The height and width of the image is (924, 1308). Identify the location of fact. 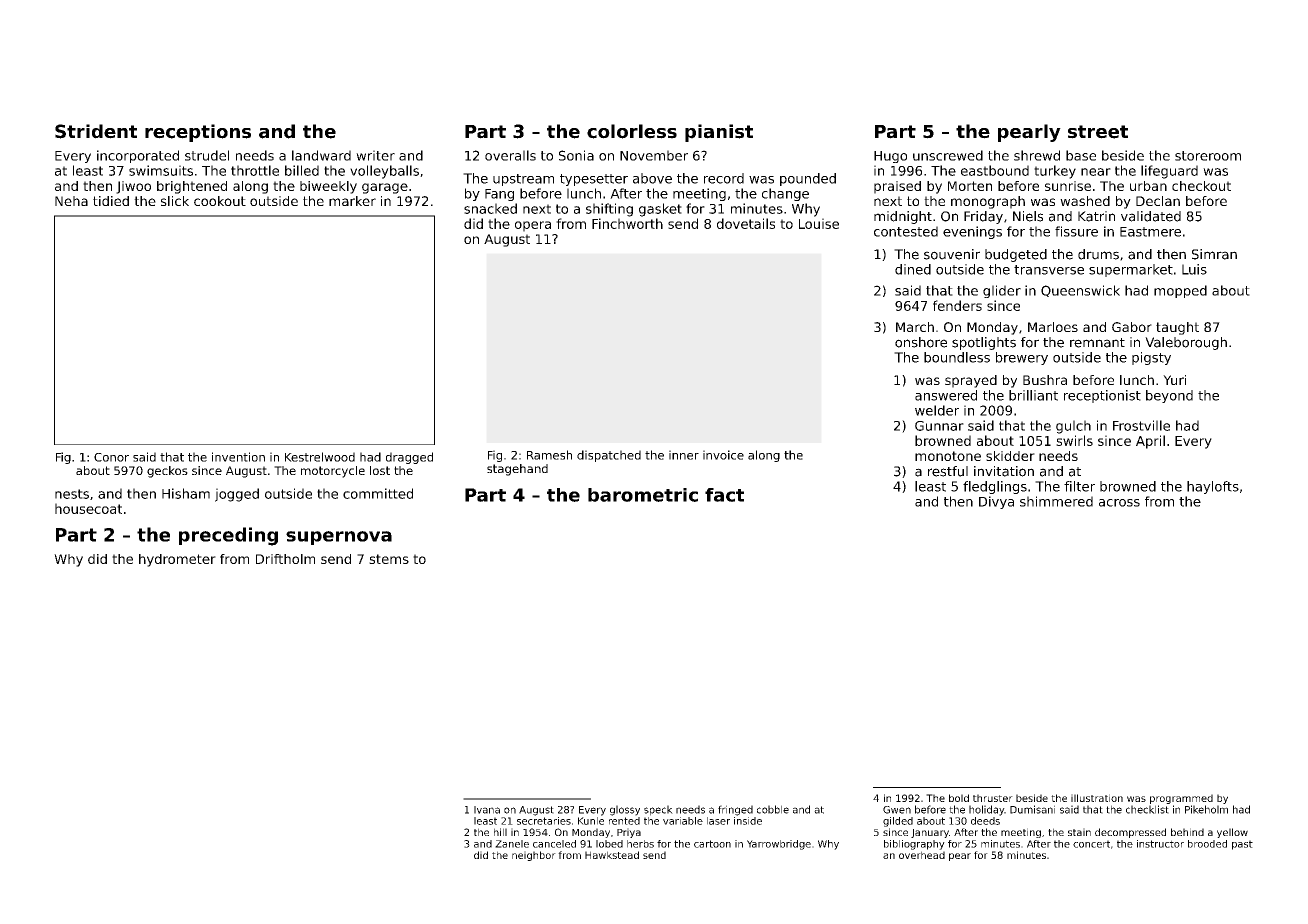
(724, 495).
